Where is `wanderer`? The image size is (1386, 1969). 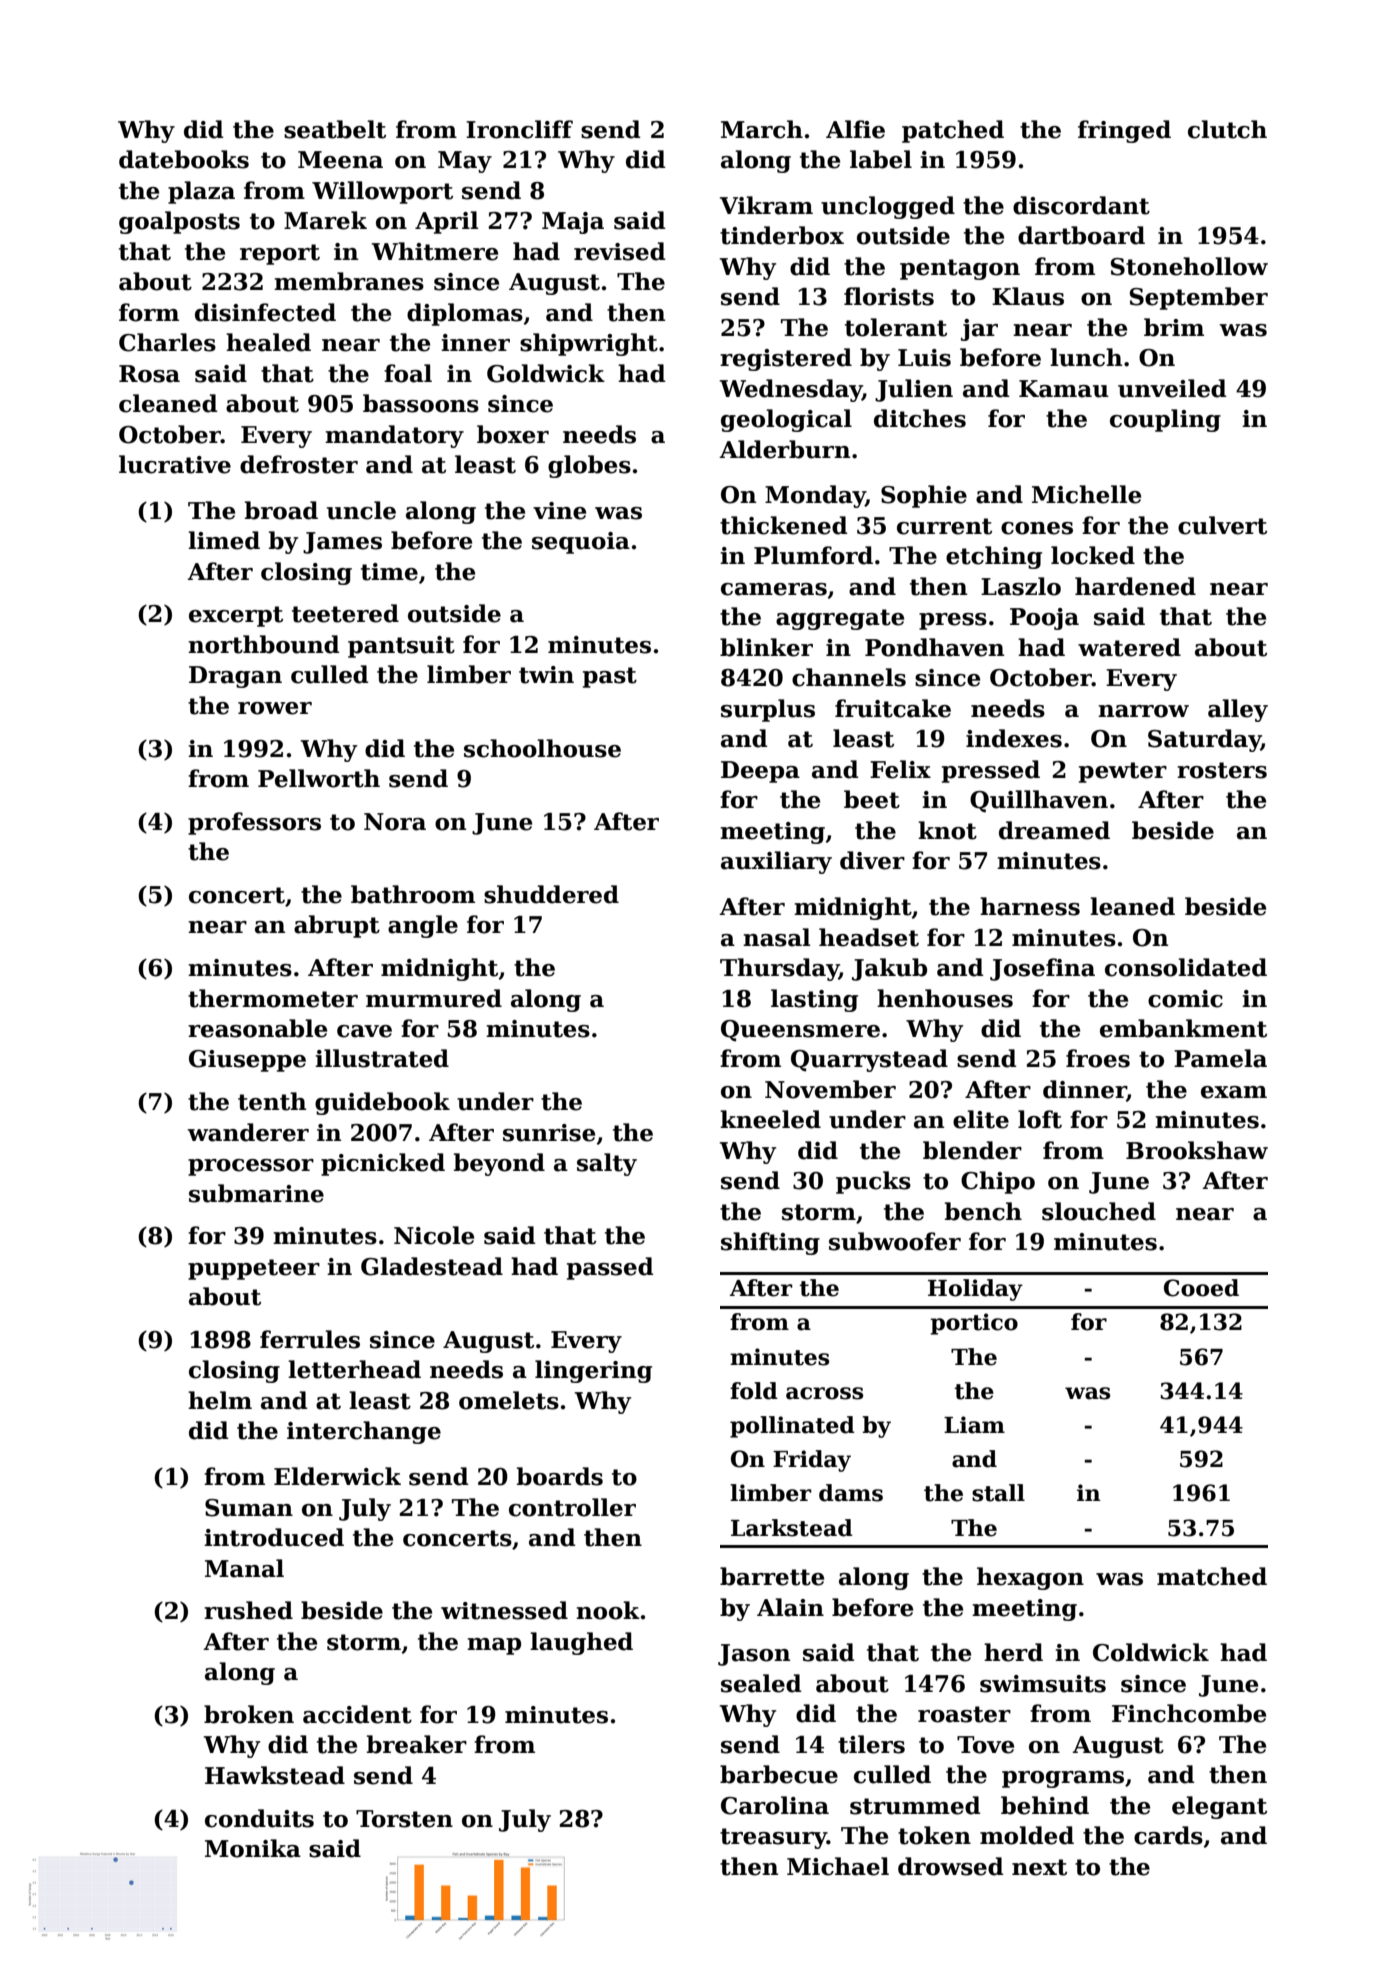
wanderer is located at coordinates (248, 1132).
